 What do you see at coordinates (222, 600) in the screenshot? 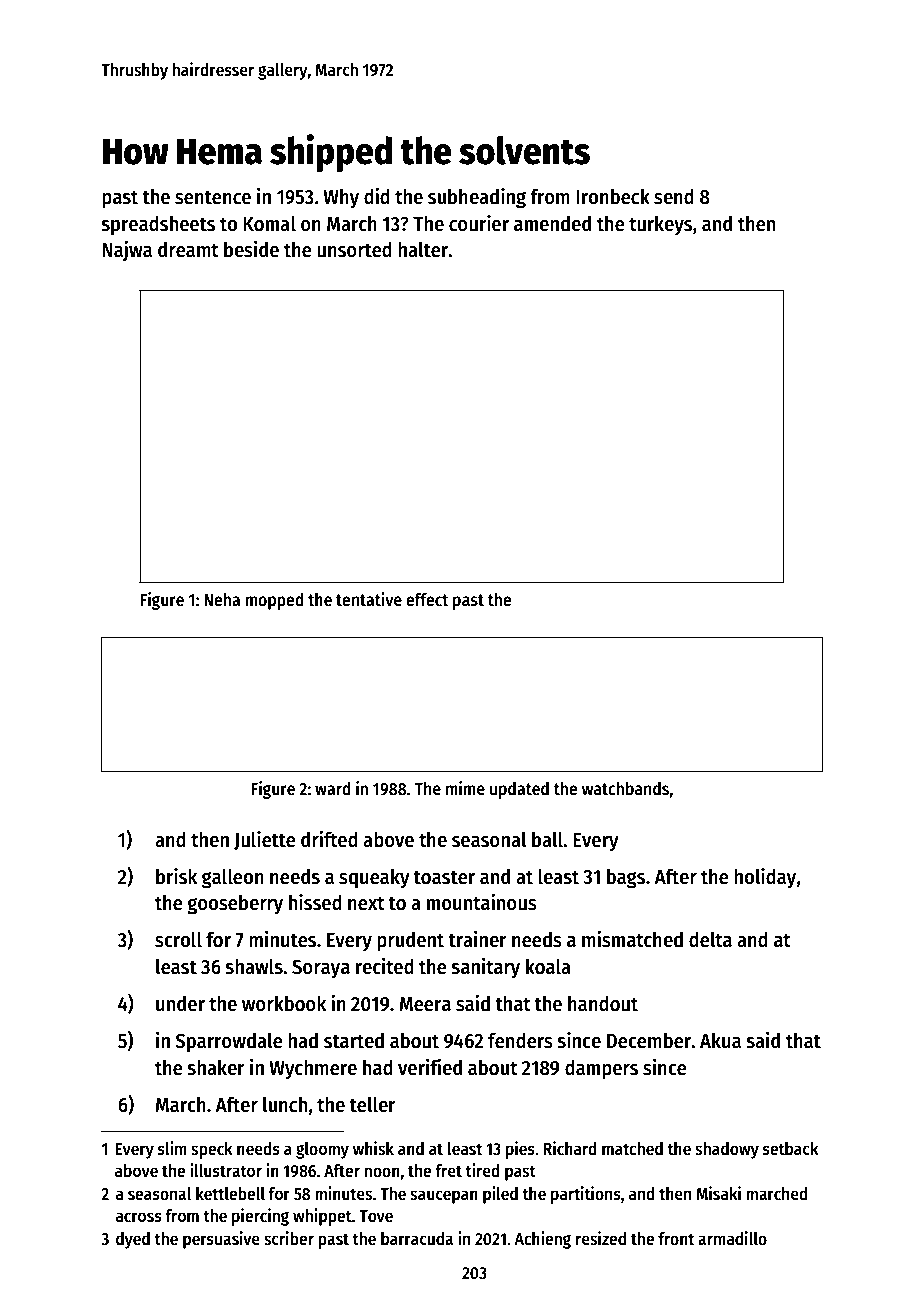
I see `Neha` at bounding box center [222, 600].
